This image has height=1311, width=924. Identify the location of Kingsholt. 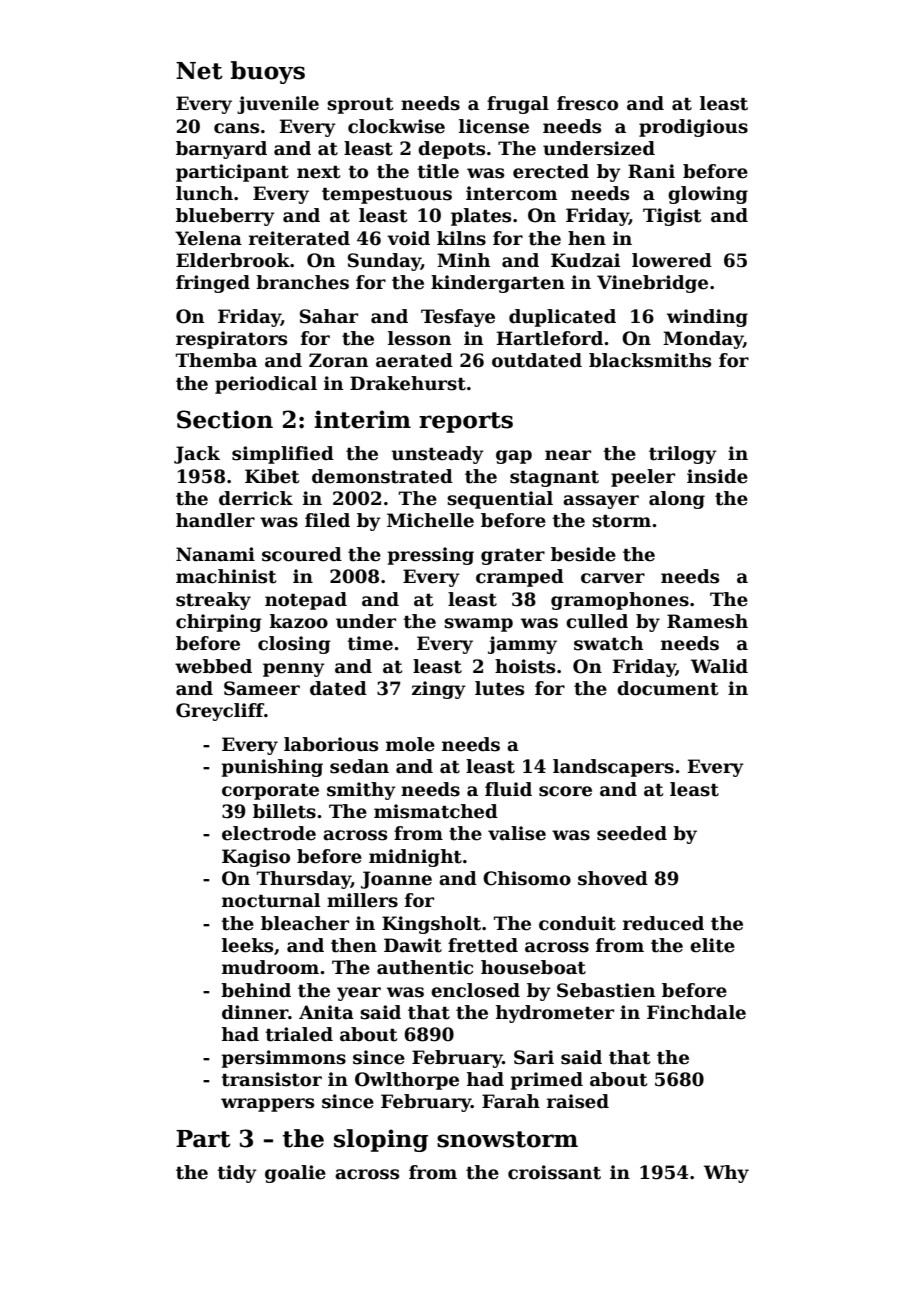
(431, 925).
